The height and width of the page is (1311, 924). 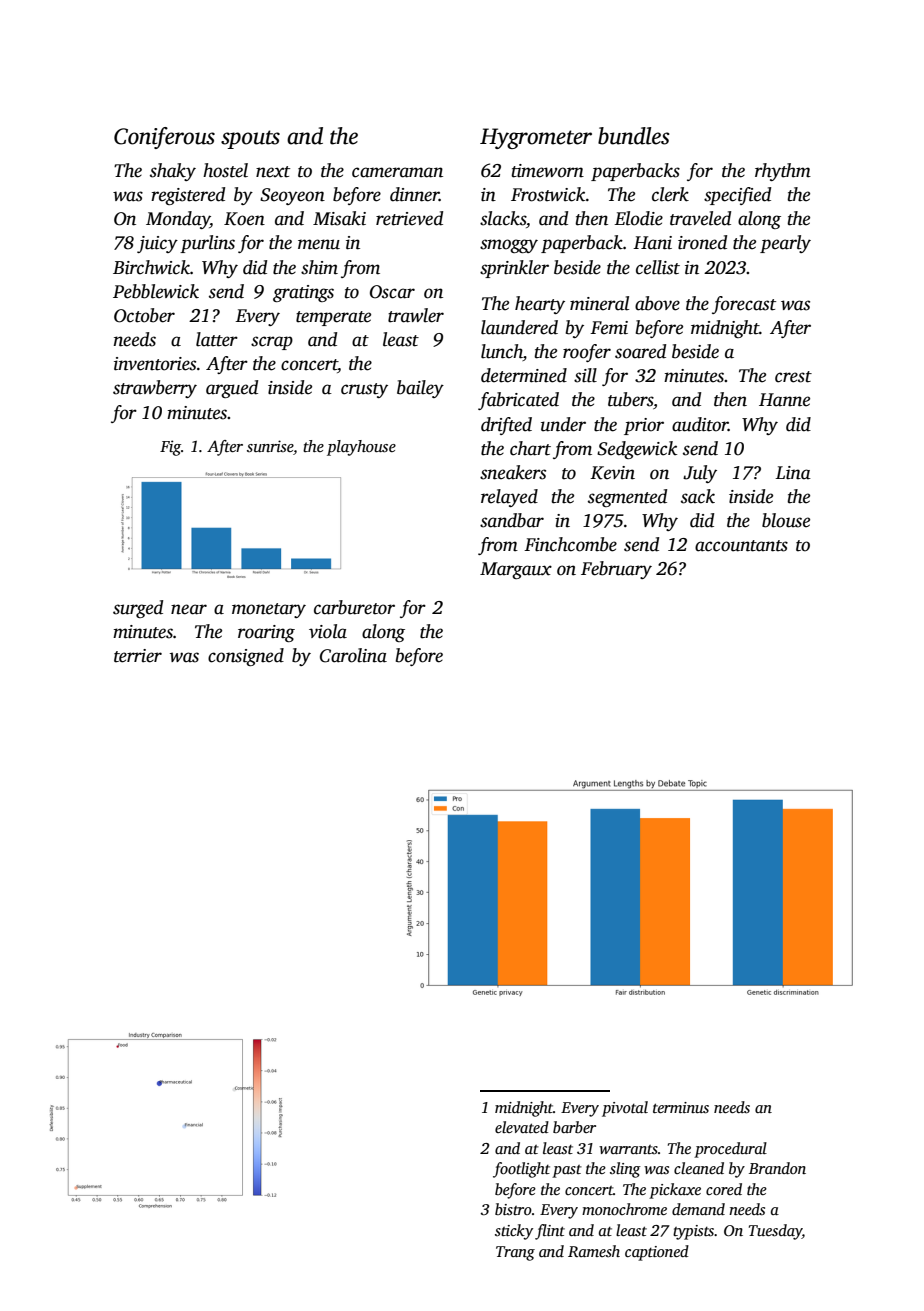 I want to click on rhythm, so click(x=783, y=172).
